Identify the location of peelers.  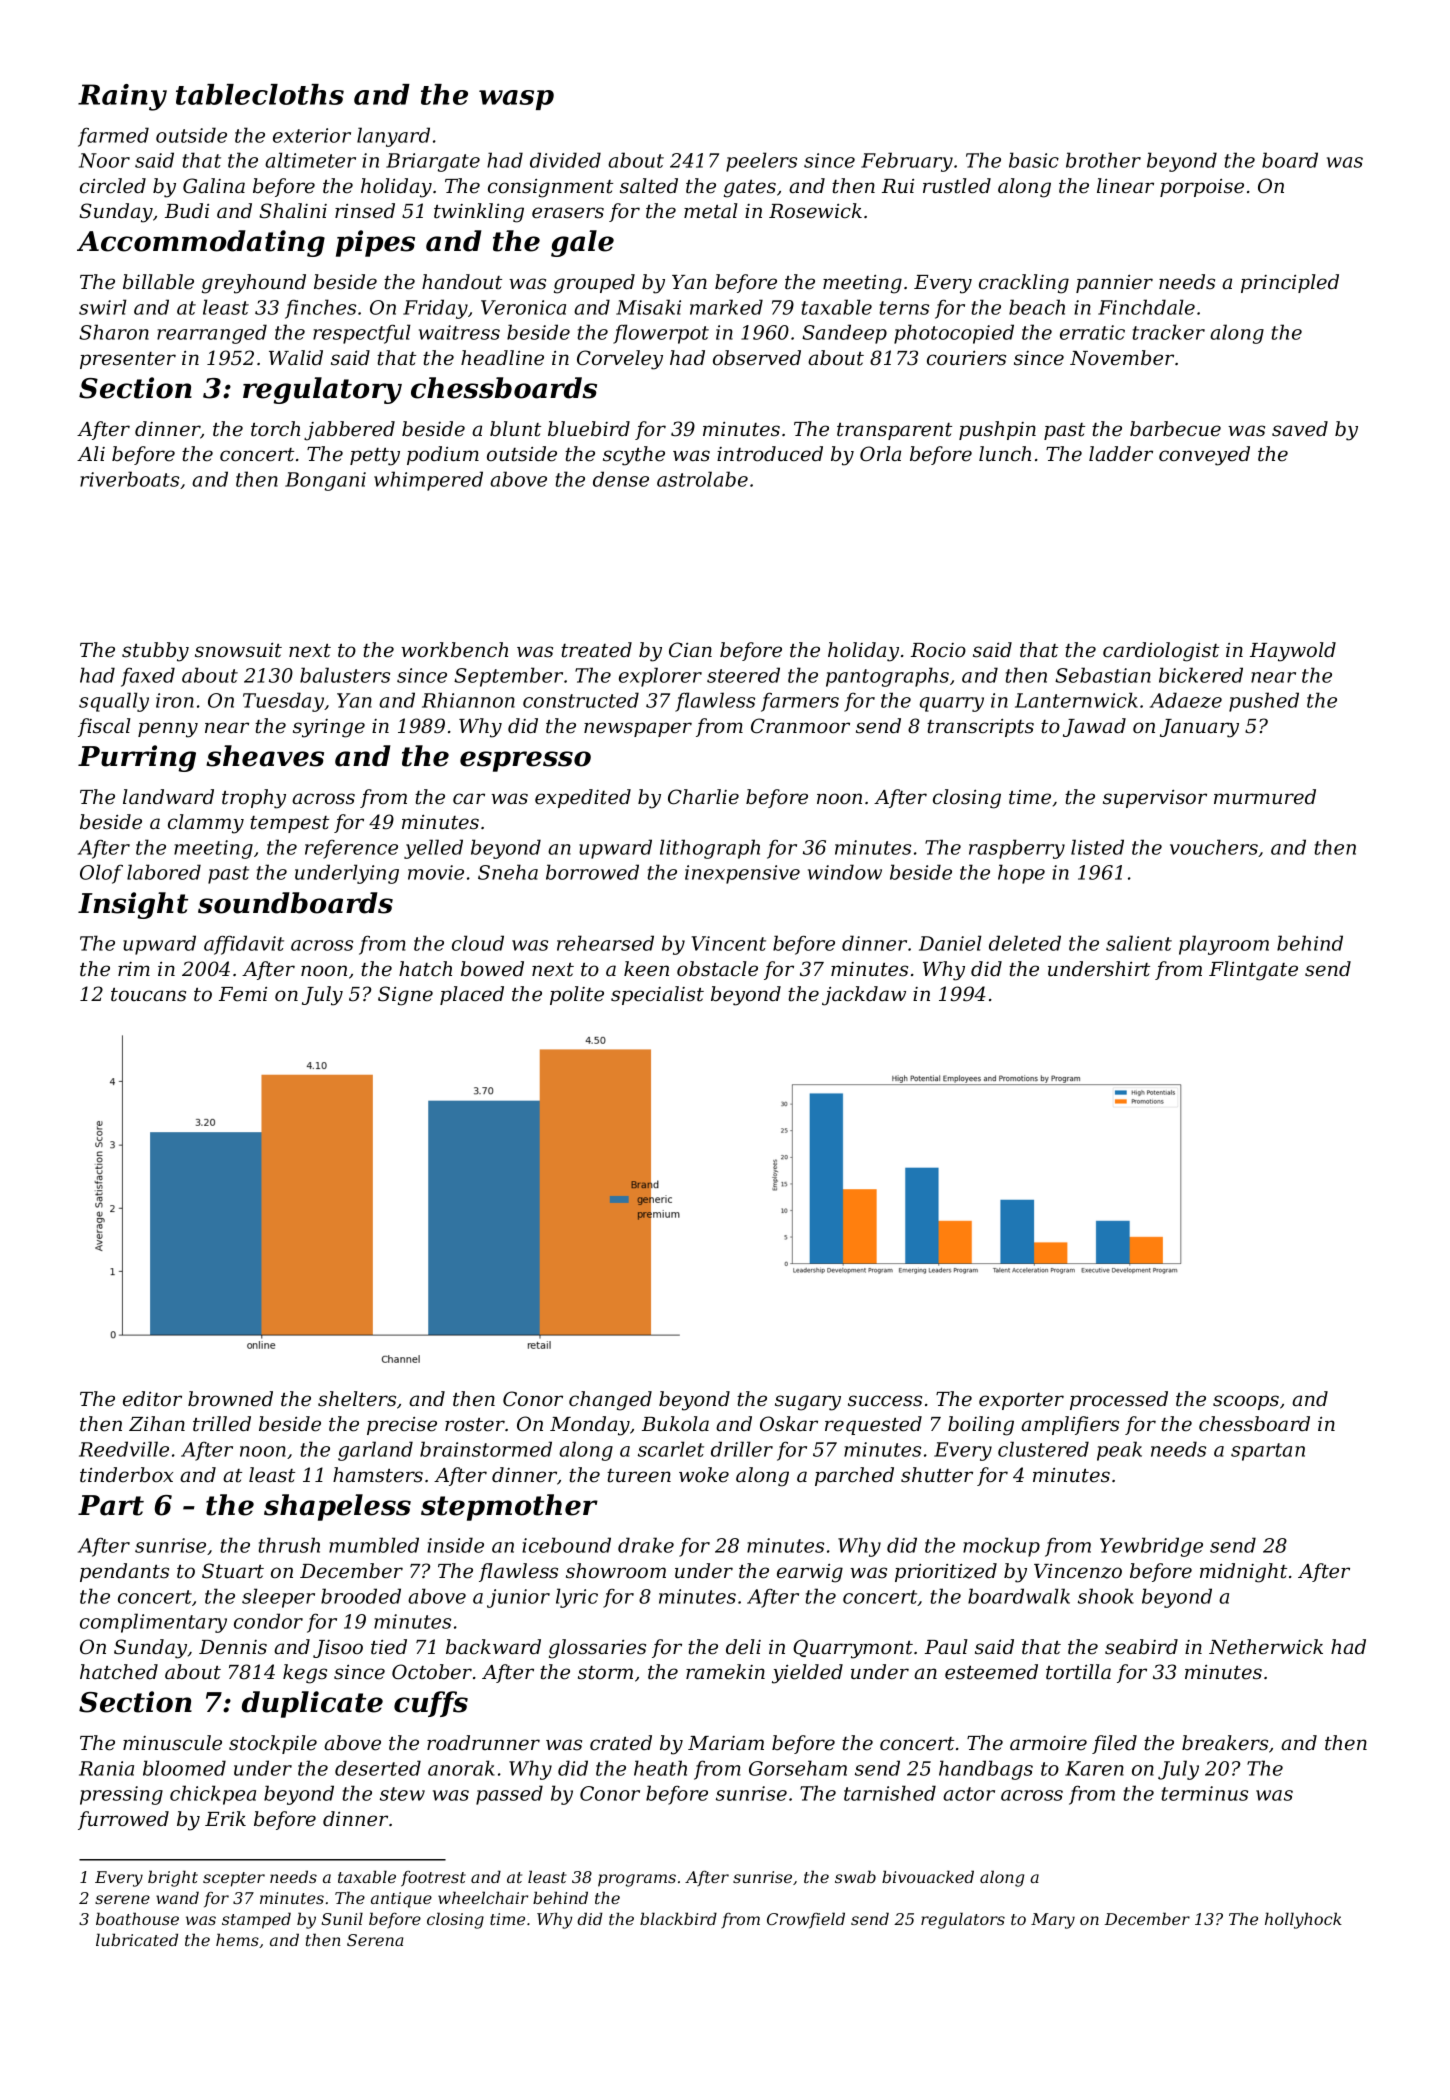
(761, 162).
